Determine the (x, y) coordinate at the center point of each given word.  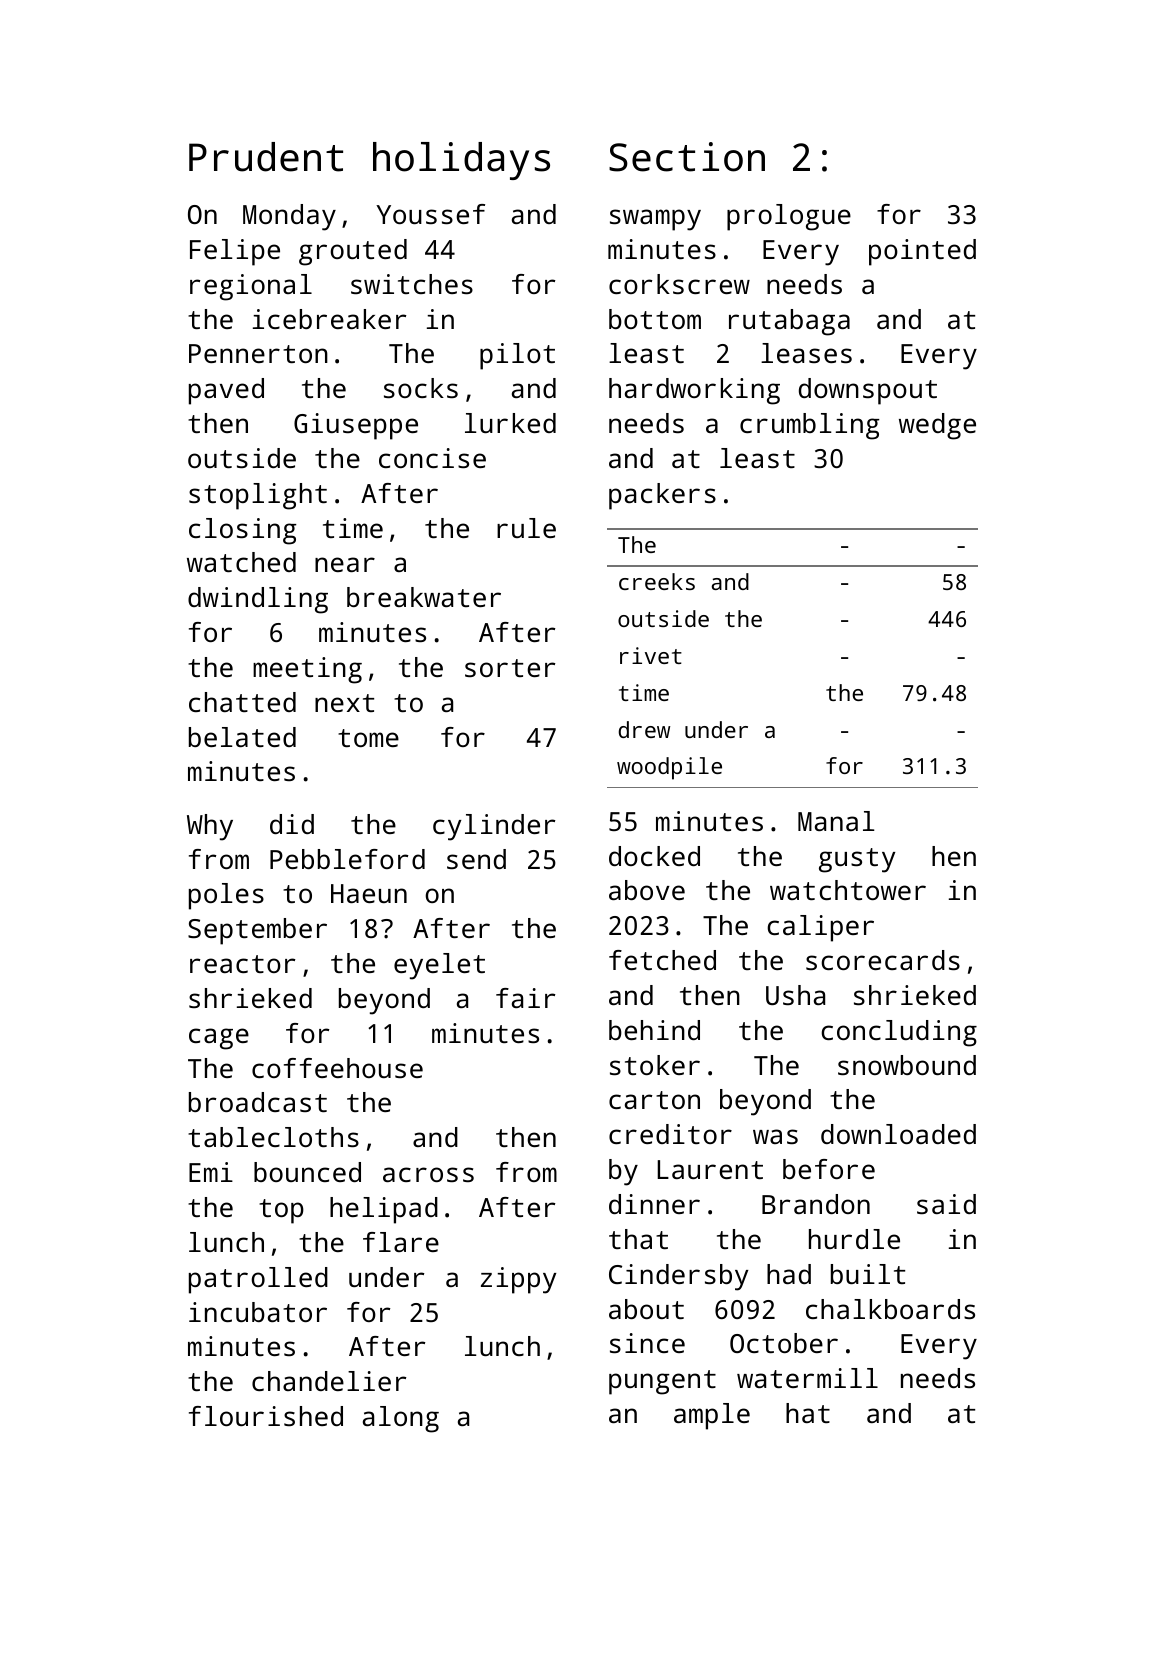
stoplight (258, 496)
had (789, 1274)
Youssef (430, 214)
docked (654, 856)
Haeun (369, 893)
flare (401, 1242)
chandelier (329, 1381)
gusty (857, 860)
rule (526, 528)
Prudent (266, 157)
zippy (518, 1280)
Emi (211, 1172)
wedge (937, 426)
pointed (922, 252)
